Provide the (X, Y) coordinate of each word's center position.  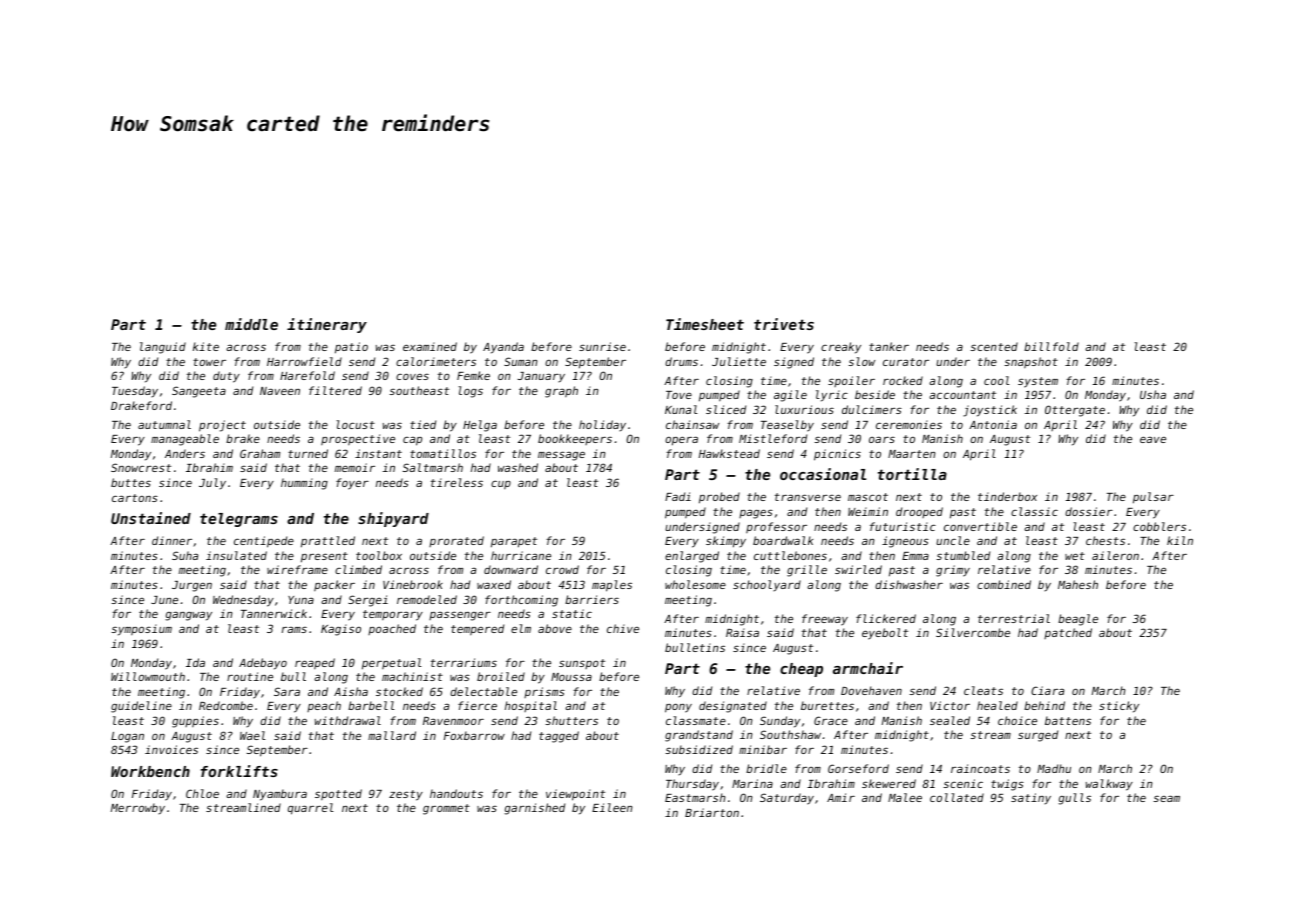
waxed (494, 584)
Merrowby (138, 808)
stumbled (963, 555)
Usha (1153, 394)
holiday (602, 425)
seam (1167, 798)
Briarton (712, 812)
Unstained (151, 518)
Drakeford (141, 405)
